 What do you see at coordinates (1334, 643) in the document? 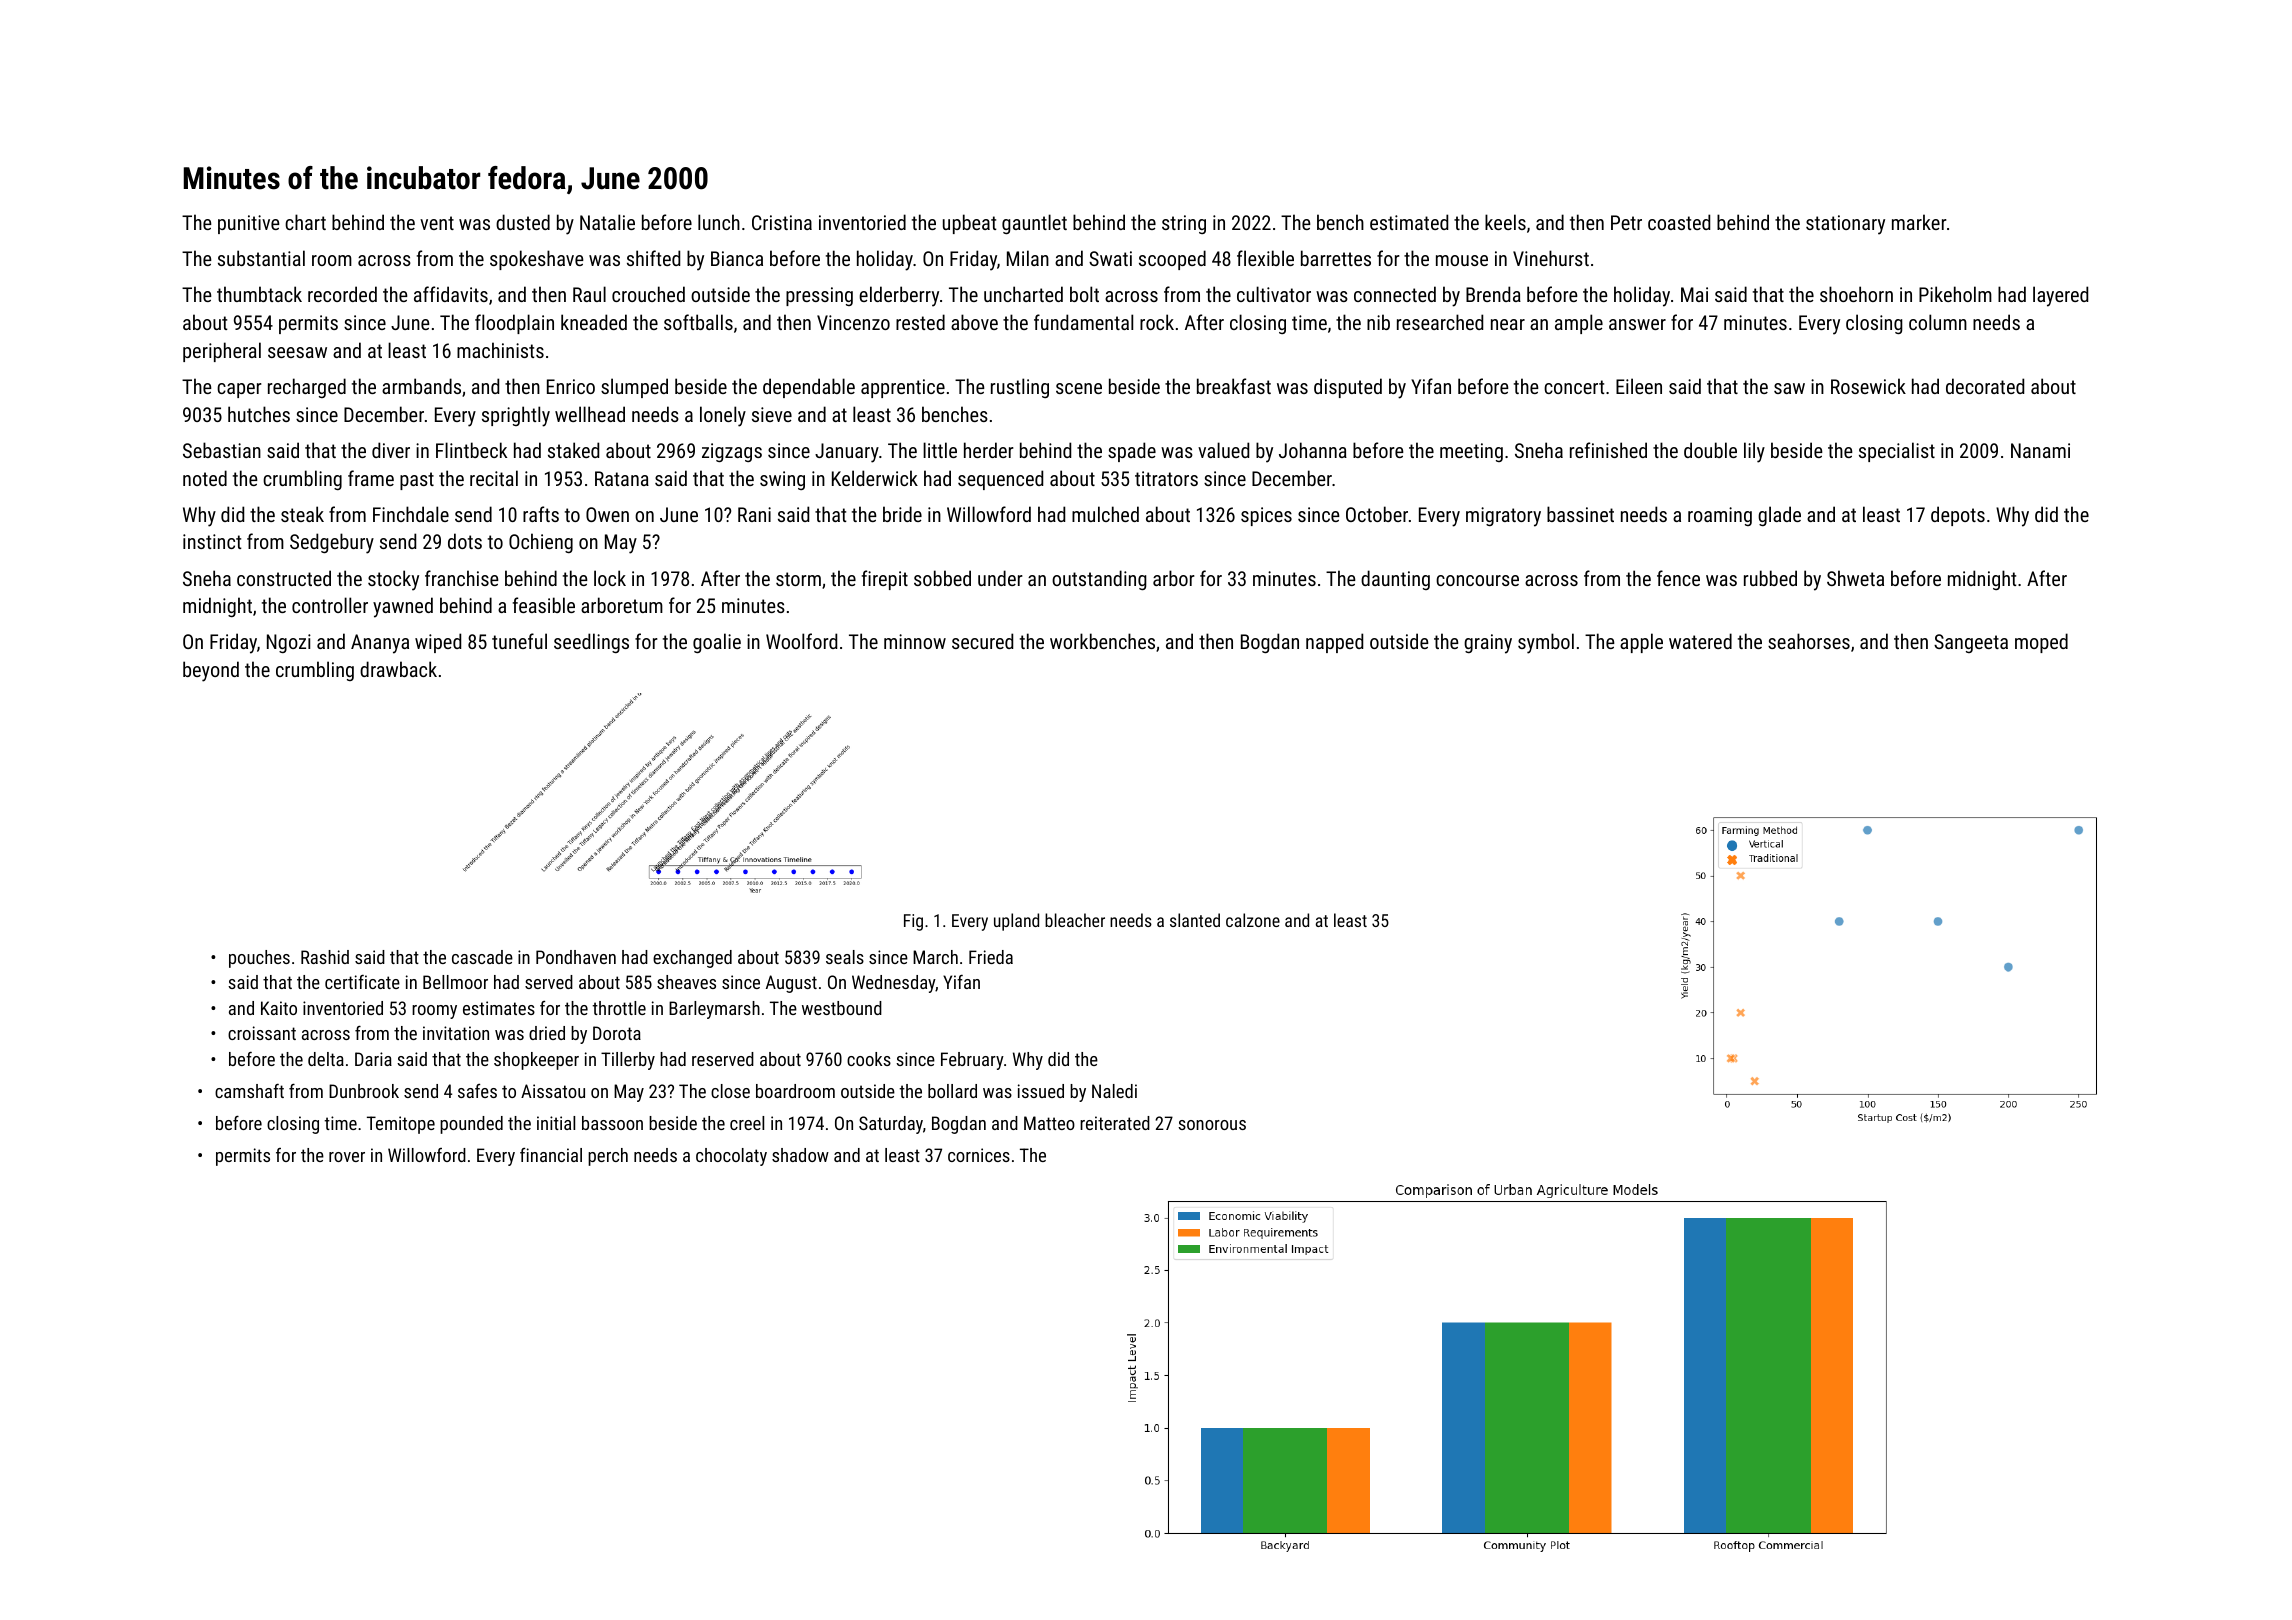
I see `napped` at bounding box center [1334, 643].
